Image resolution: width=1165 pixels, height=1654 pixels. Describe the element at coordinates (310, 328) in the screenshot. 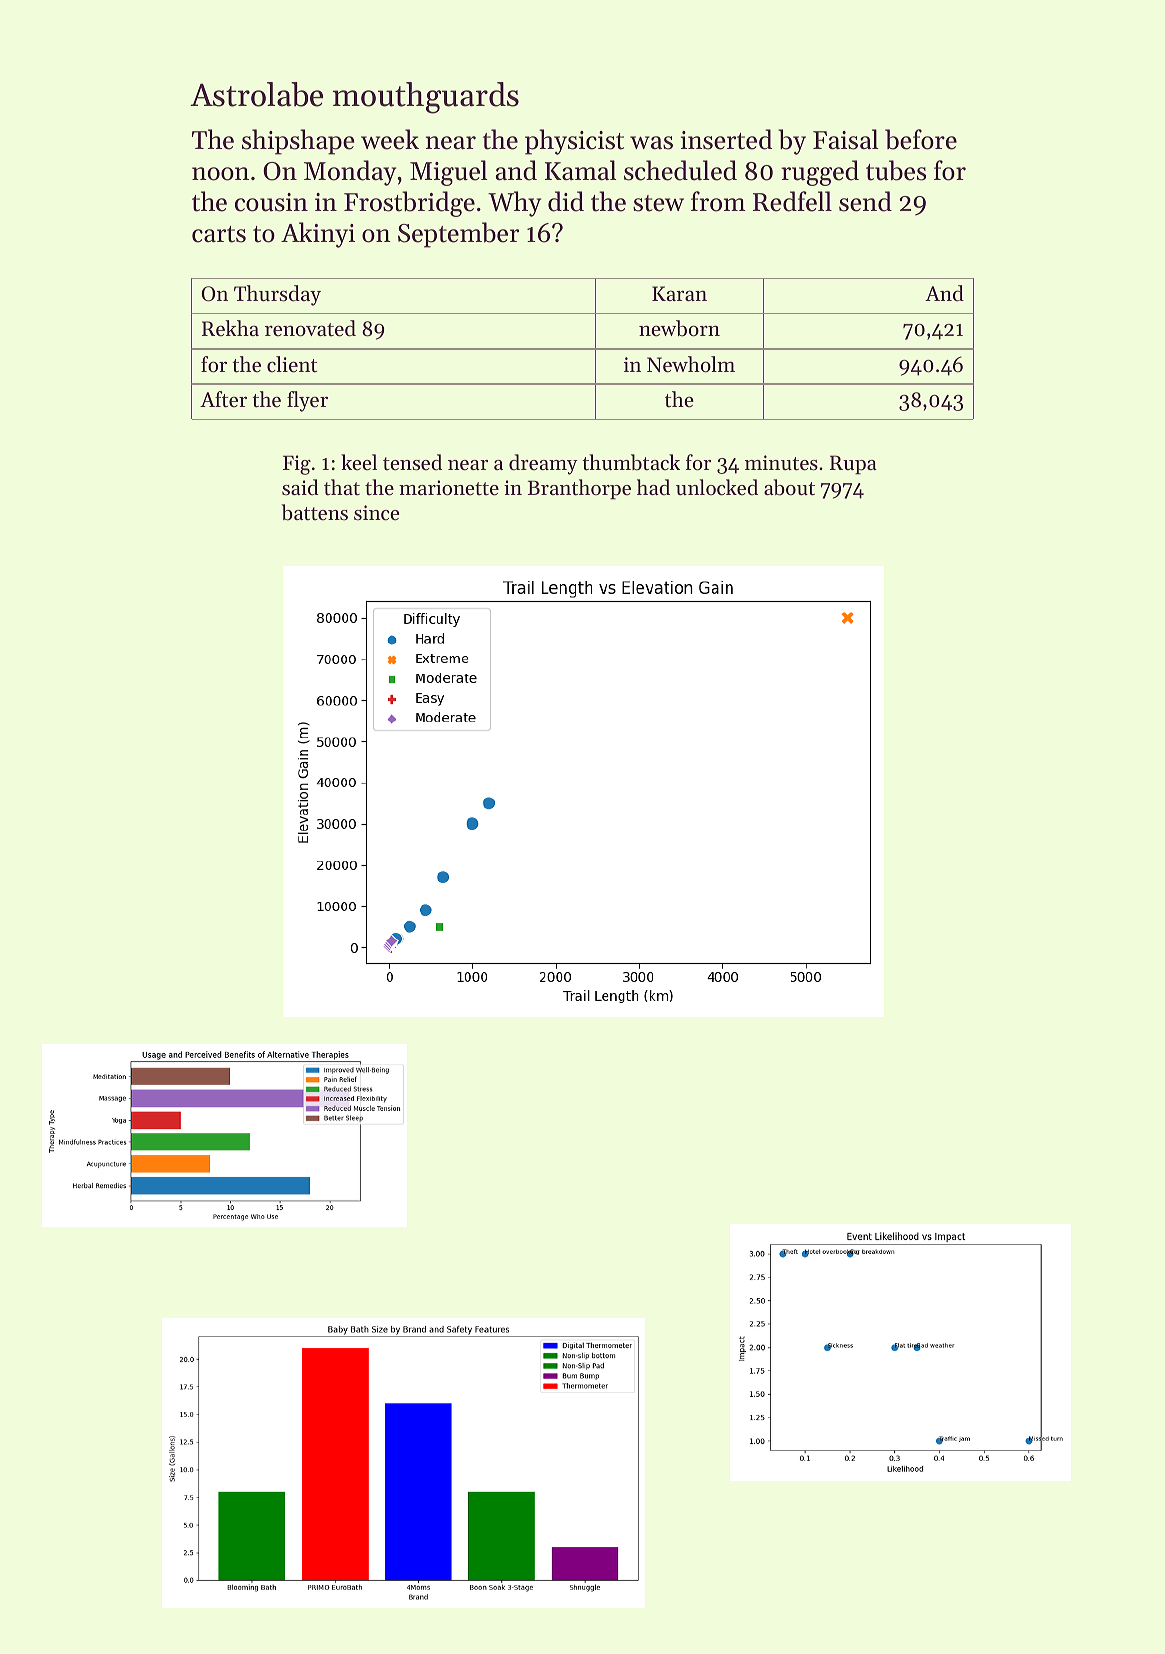

I see `renovated` at that location.
